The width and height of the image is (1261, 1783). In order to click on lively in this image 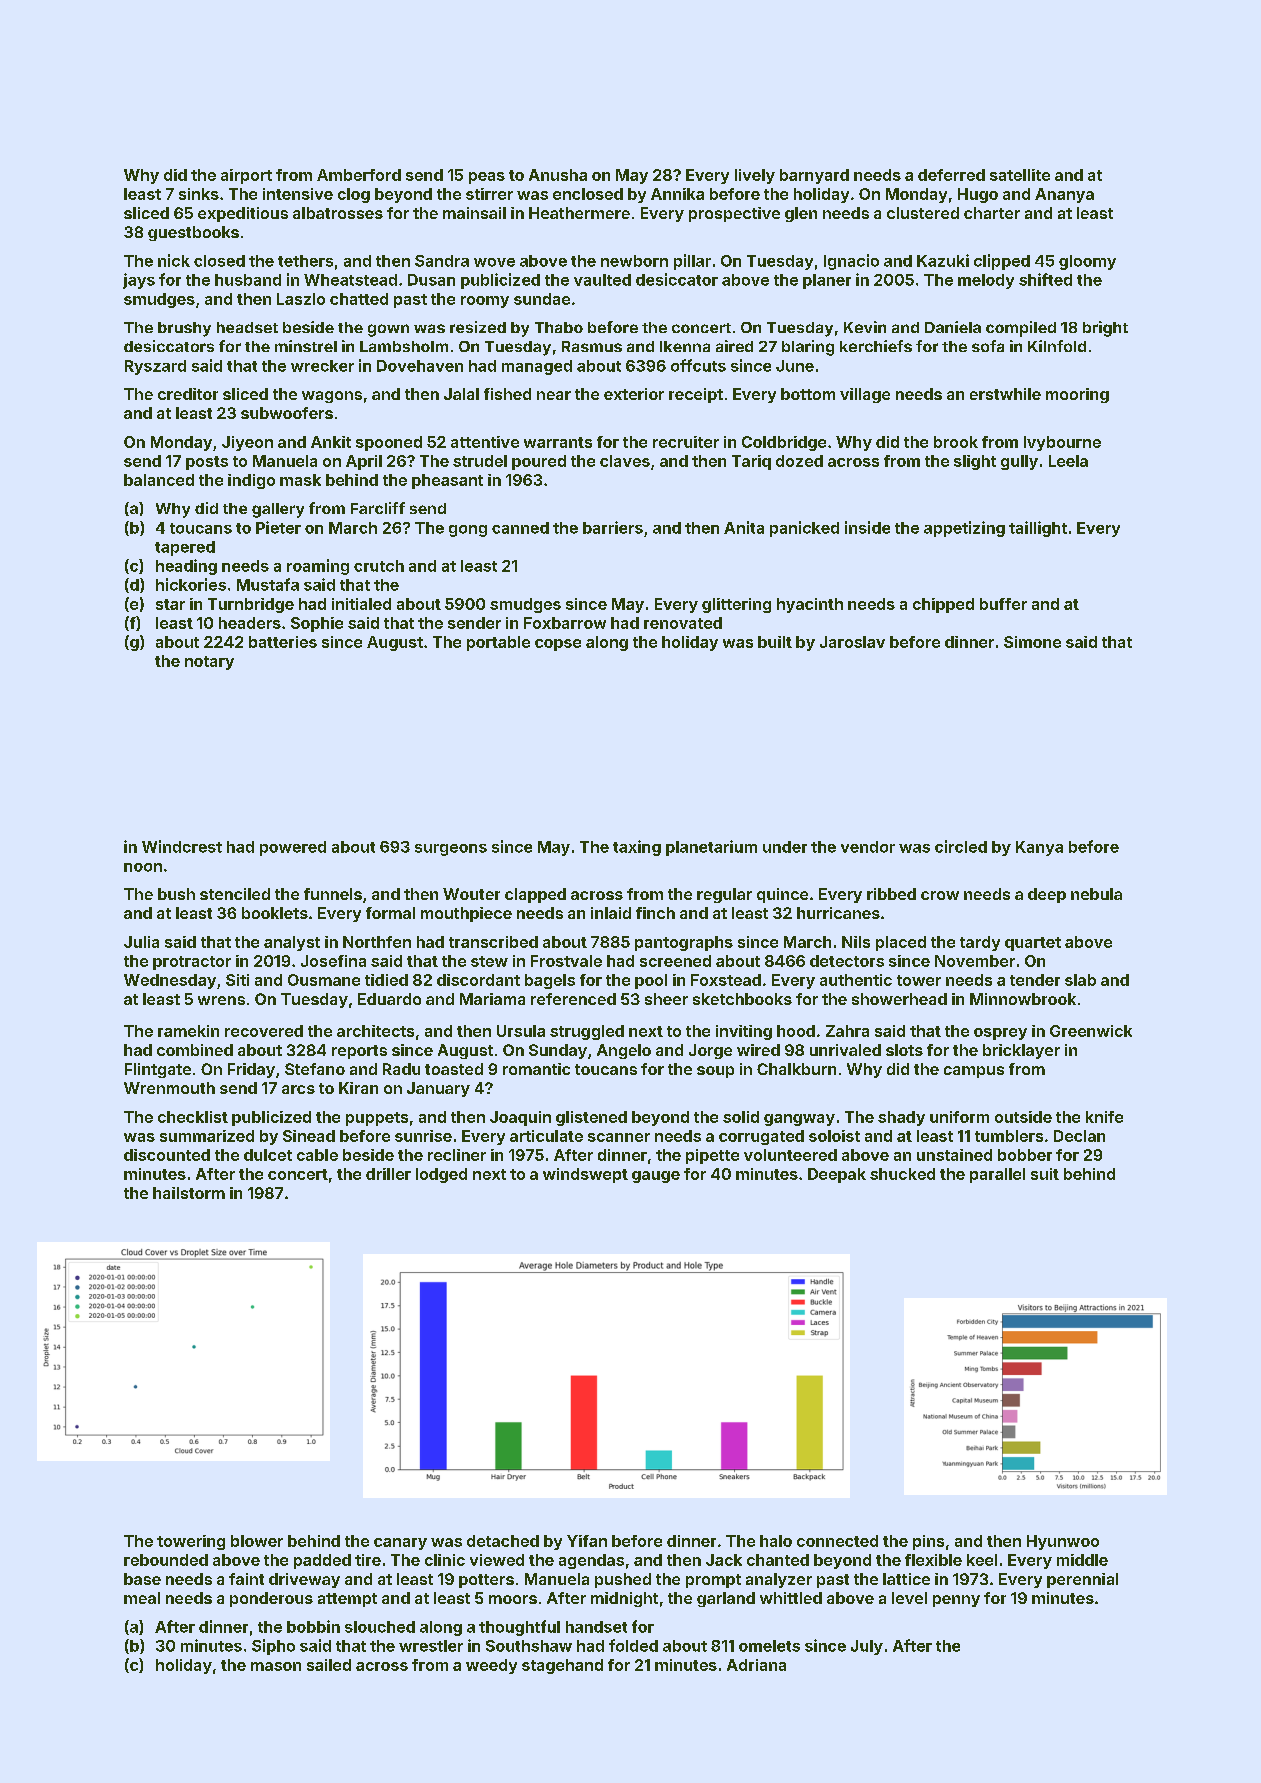, I will do `click(755, 176)`.
